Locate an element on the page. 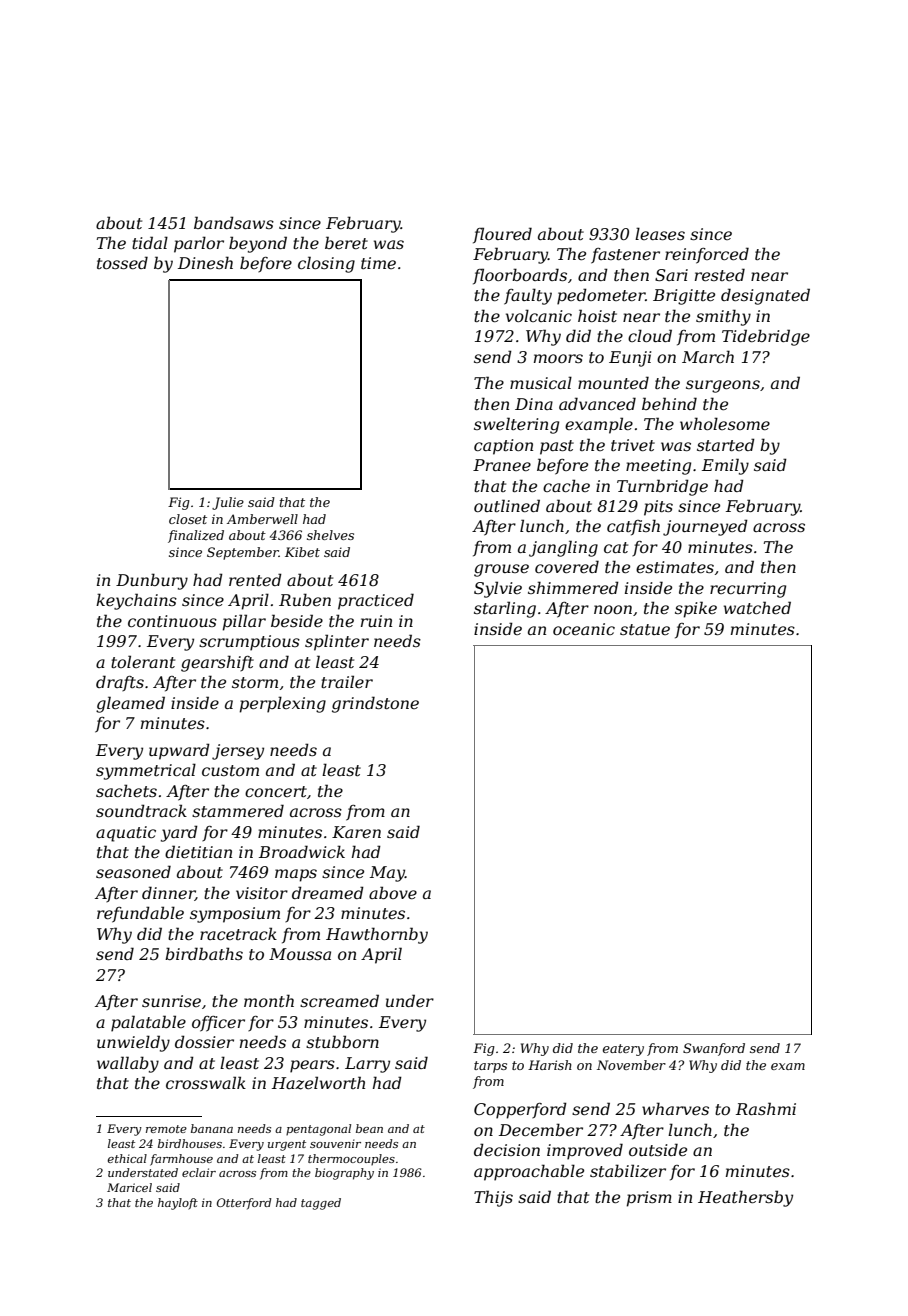  recurring is located at coordinates (748, 590).
